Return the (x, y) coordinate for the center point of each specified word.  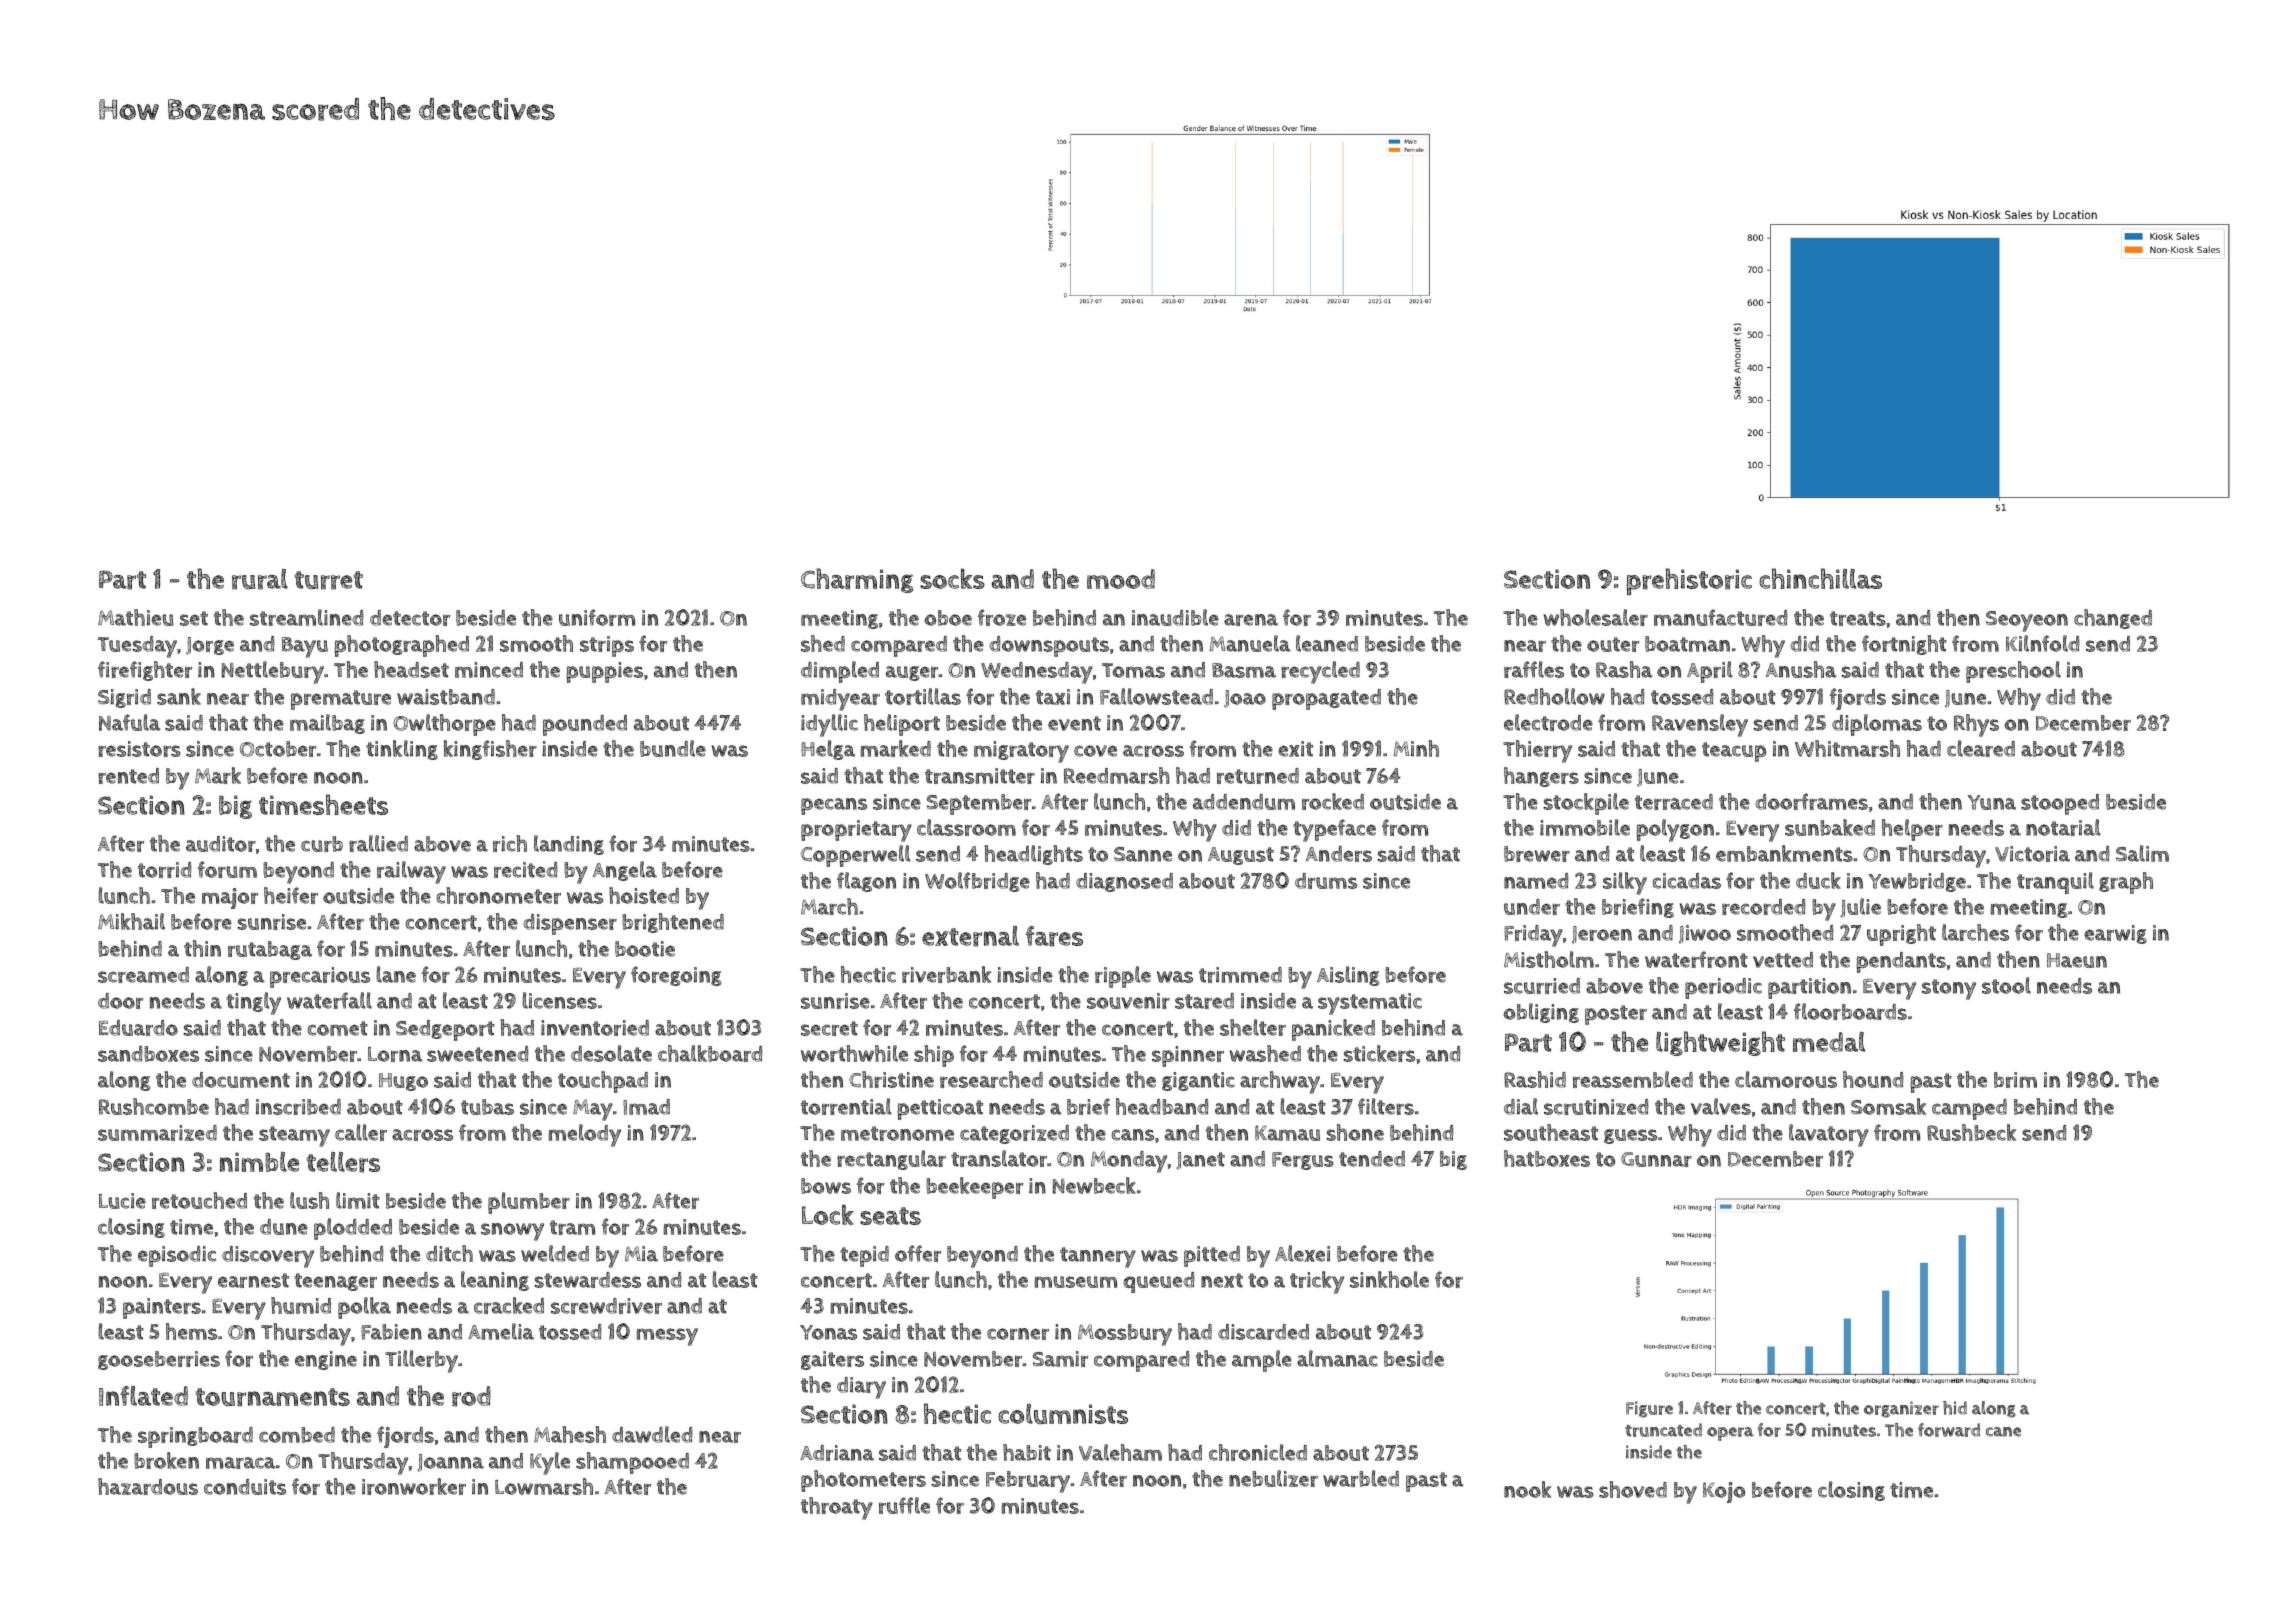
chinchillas (1820, 578)
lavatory (1829, 1135)
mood (1121, 579)
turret (328, 580)
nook (1527, 1489)
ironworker (414, 1486)
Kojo (1724, 1492)
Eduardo (138, 1028)
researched (991, 1079)
